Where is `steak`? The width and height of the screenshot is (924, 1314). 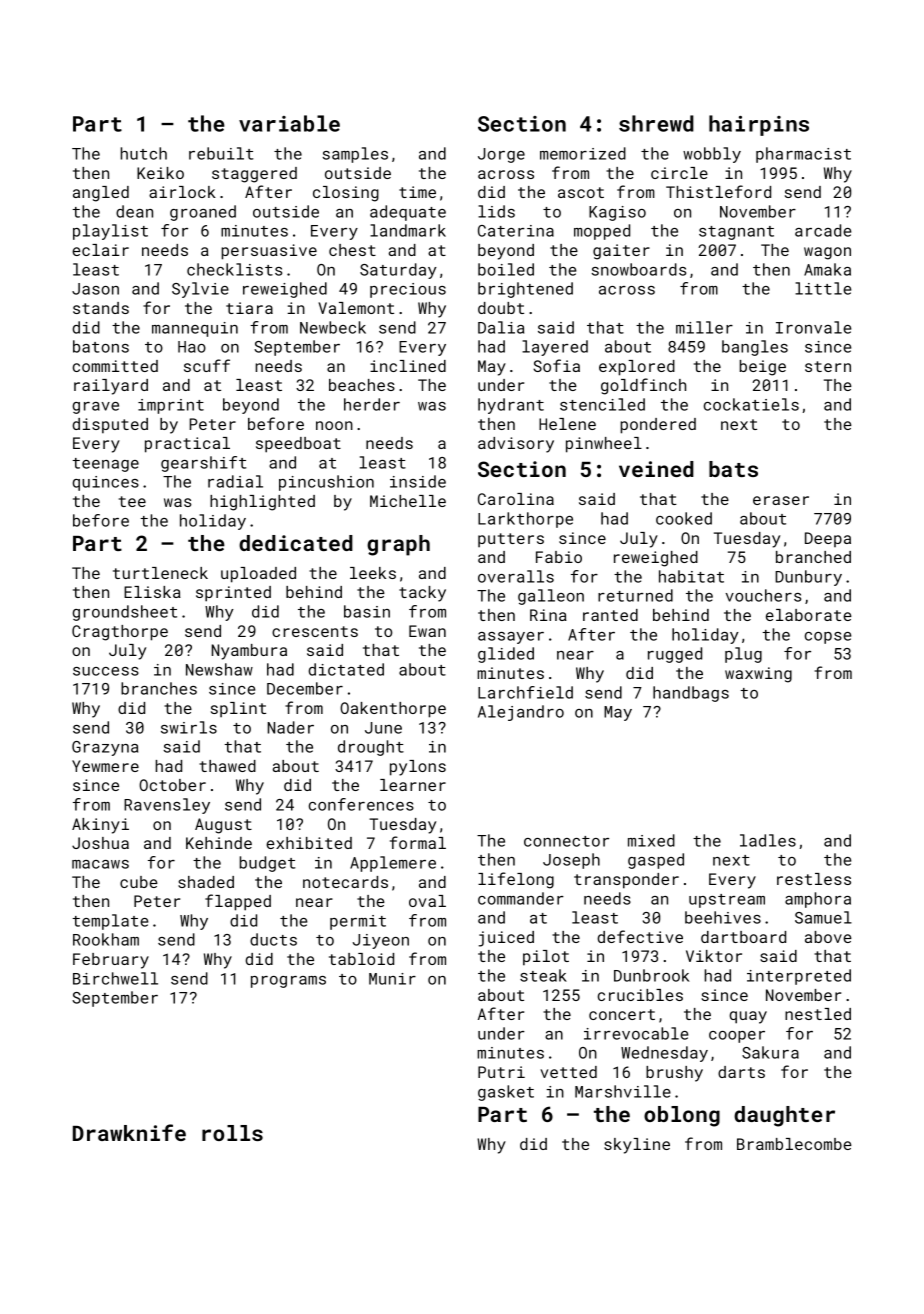
steak is located at coordinates (543, 975).
